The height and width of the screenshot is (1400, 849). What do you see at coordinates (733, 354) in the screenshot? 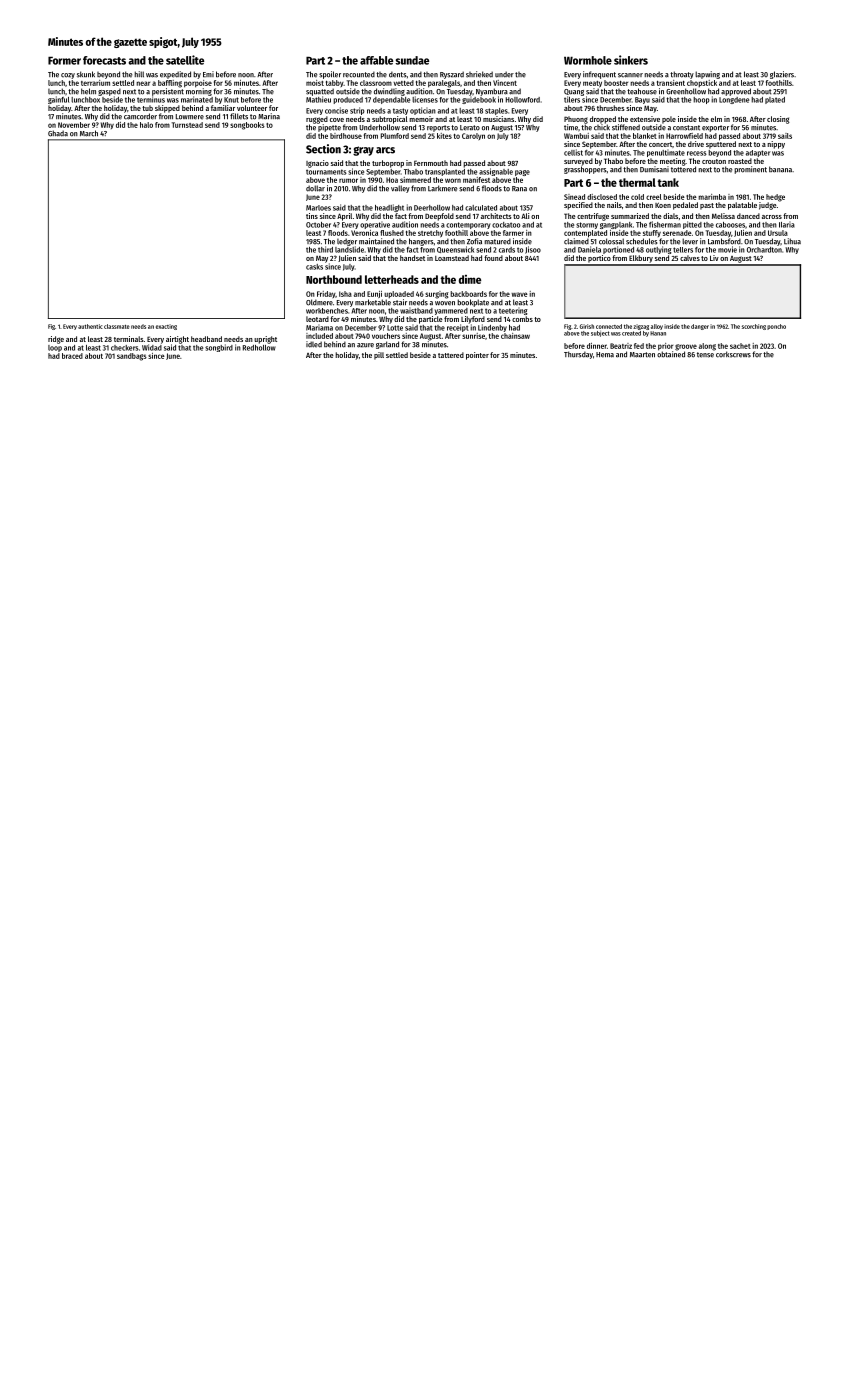
I see `corkscrews` at bounding box center [733, 354].
